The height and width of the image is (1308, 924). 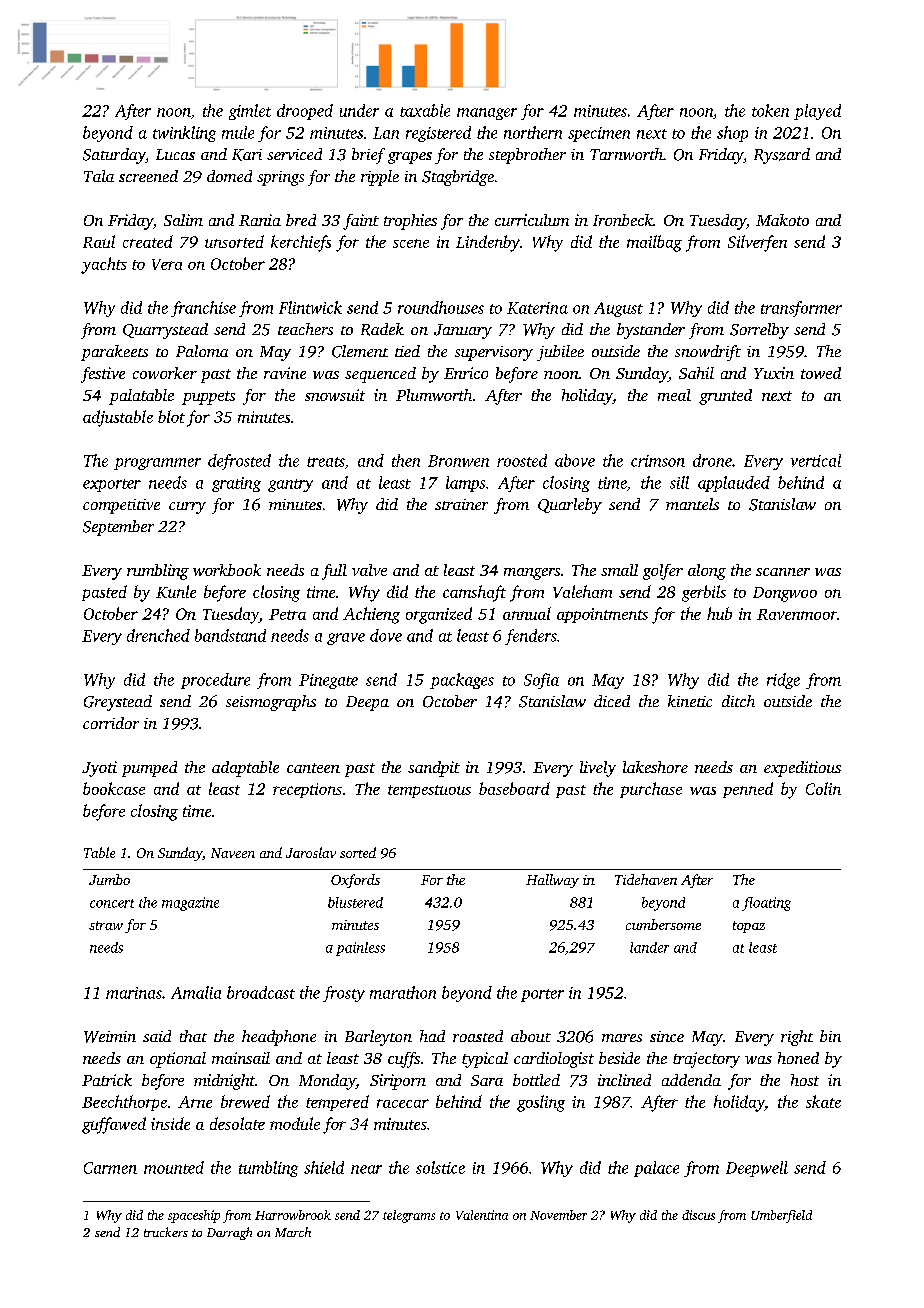 What do you see at coordinates (462, 681) in the image?
I see `packages` at bounding box center [462, 681].
